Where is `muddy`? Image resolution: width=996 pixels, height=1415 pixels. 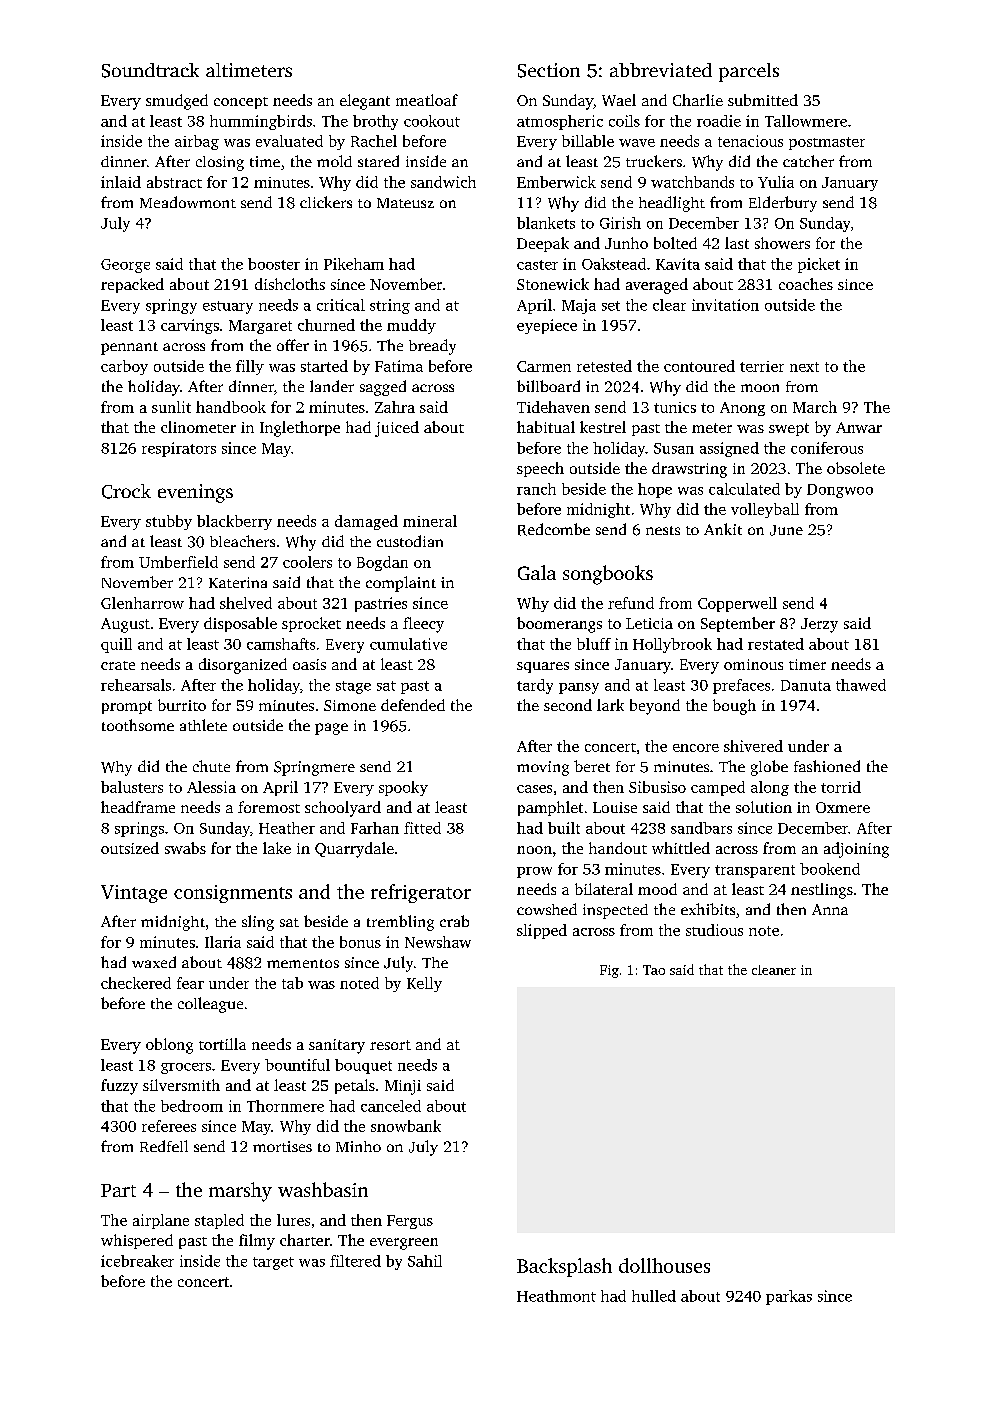
muddy is located at coordinates (411, 326).
